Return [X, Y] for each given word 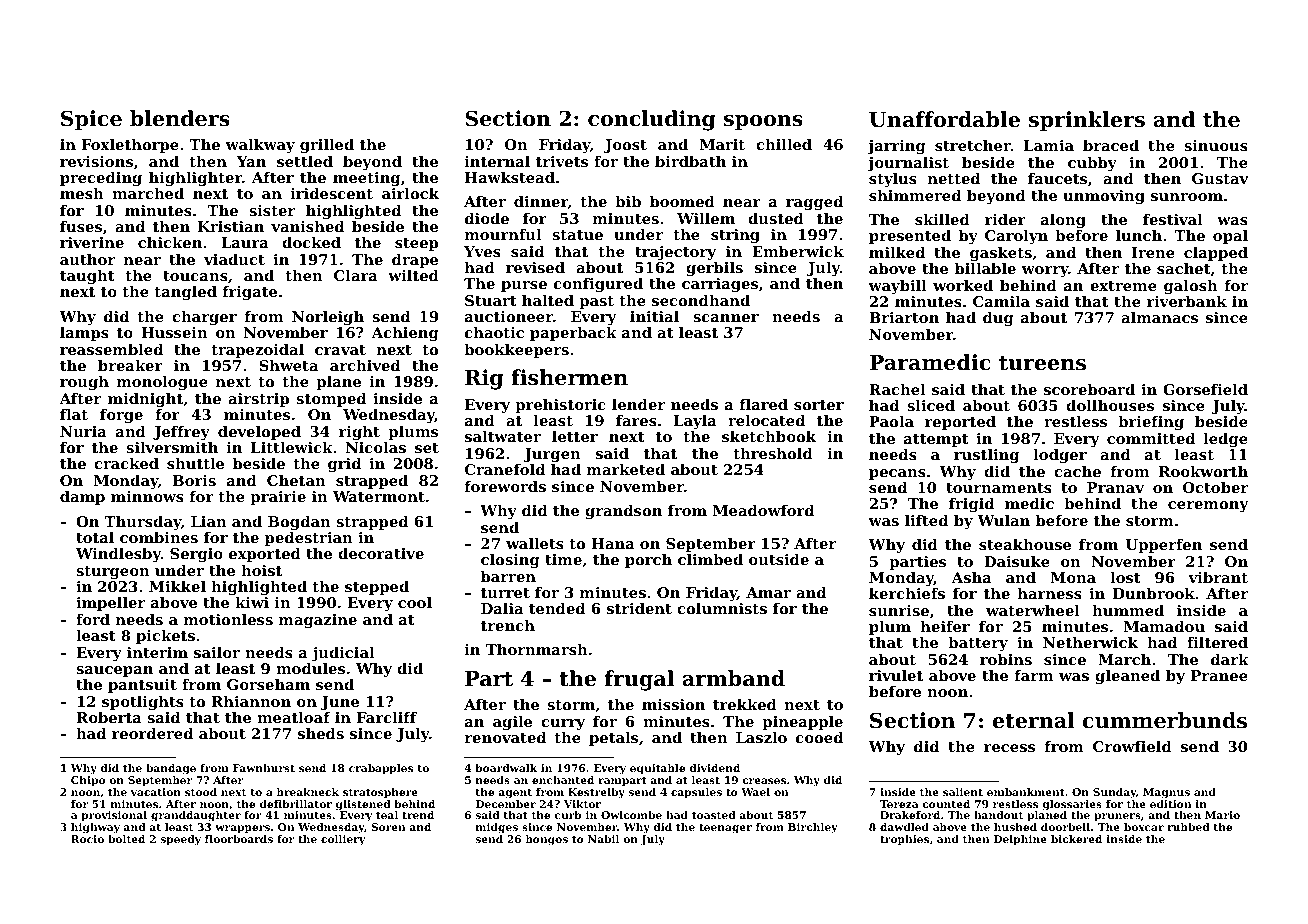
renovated [505, 737]
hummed [1128, 610]
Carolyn [1016, 237]
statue [577, 235]
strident [639, 608]
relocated [766, 420]
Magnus [1166, 793]
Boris [194, 480]
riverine [92, 242]
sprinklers [1087, 121]
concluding [652, 120]
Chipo [88, 781]
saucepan [114, 671]
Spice [91, 120]
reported [960, 423]
